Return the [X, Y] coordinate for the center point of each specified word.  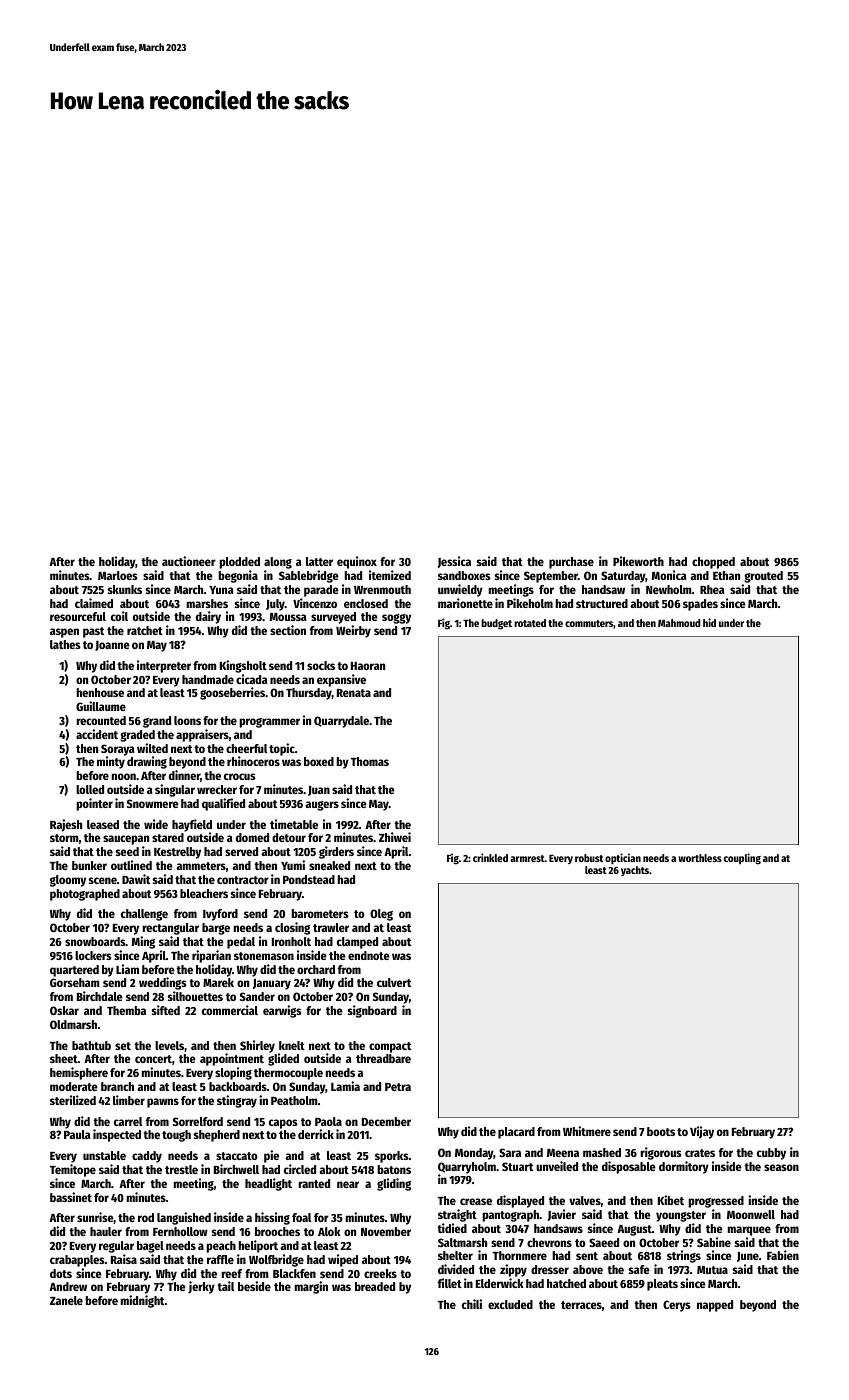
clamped [357, 943]
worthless [700, 858]
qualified [223, 804]
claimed [94, 603]
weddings [163, 983]
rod [146, 1217]
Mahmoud [679, 623]
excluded [510, 1304]
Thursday [309, 694]
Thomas [370, 761]
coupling [742, 859]
